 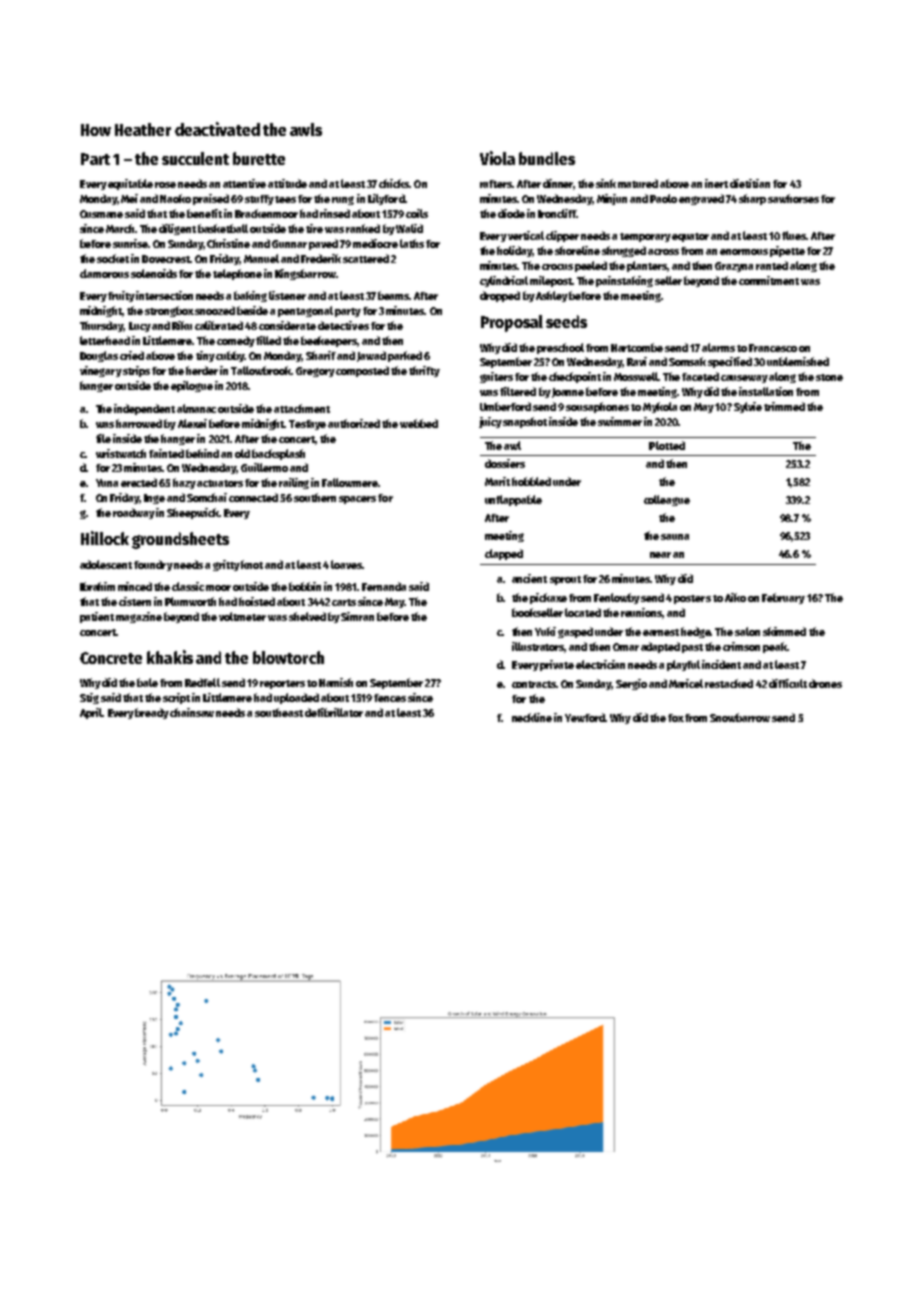 I want to click on actuators, so click(x=220, y=483).
